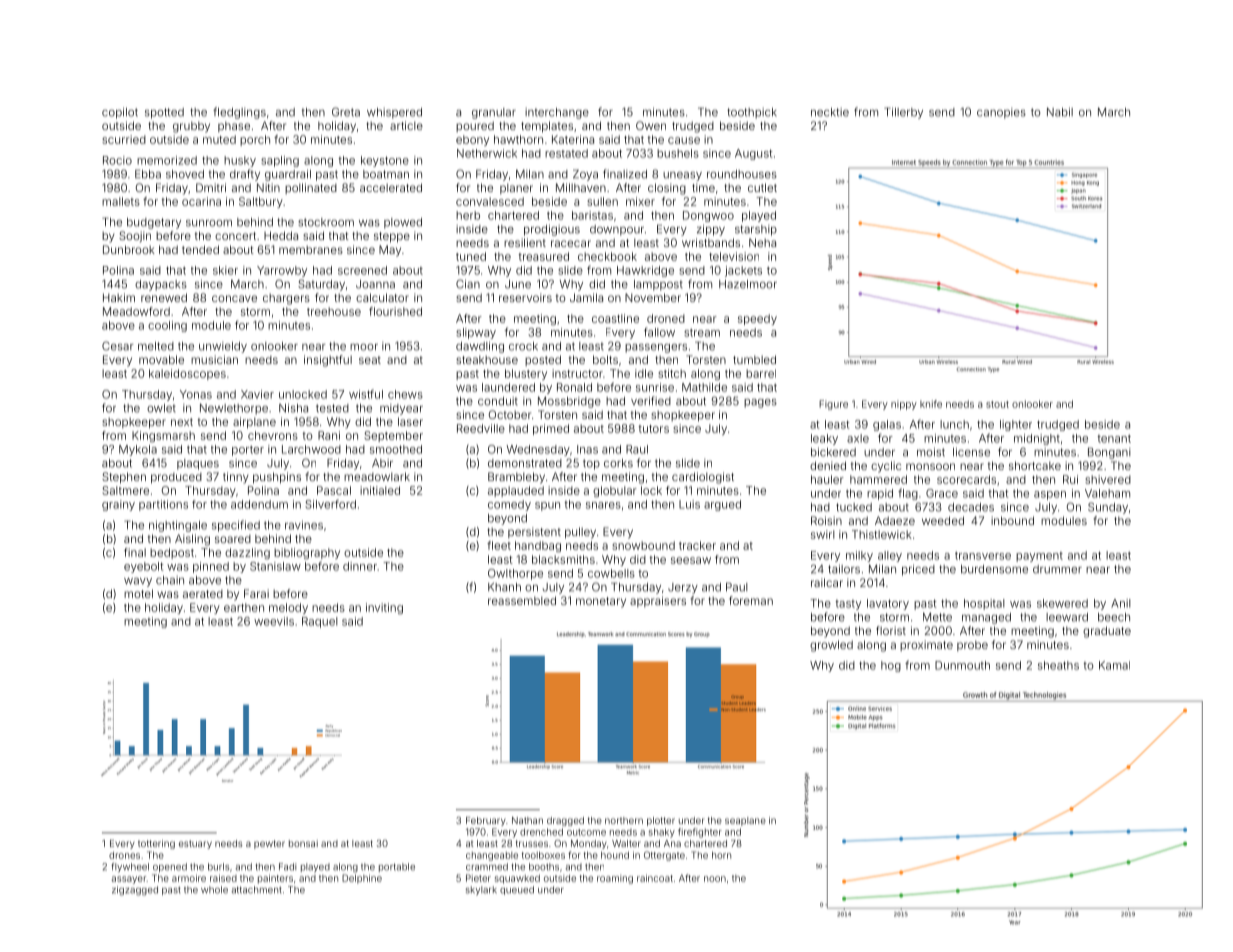  What do you see at coordinates (214, 890) in the page?
I see `whole` at bounding box center [214, 890].
